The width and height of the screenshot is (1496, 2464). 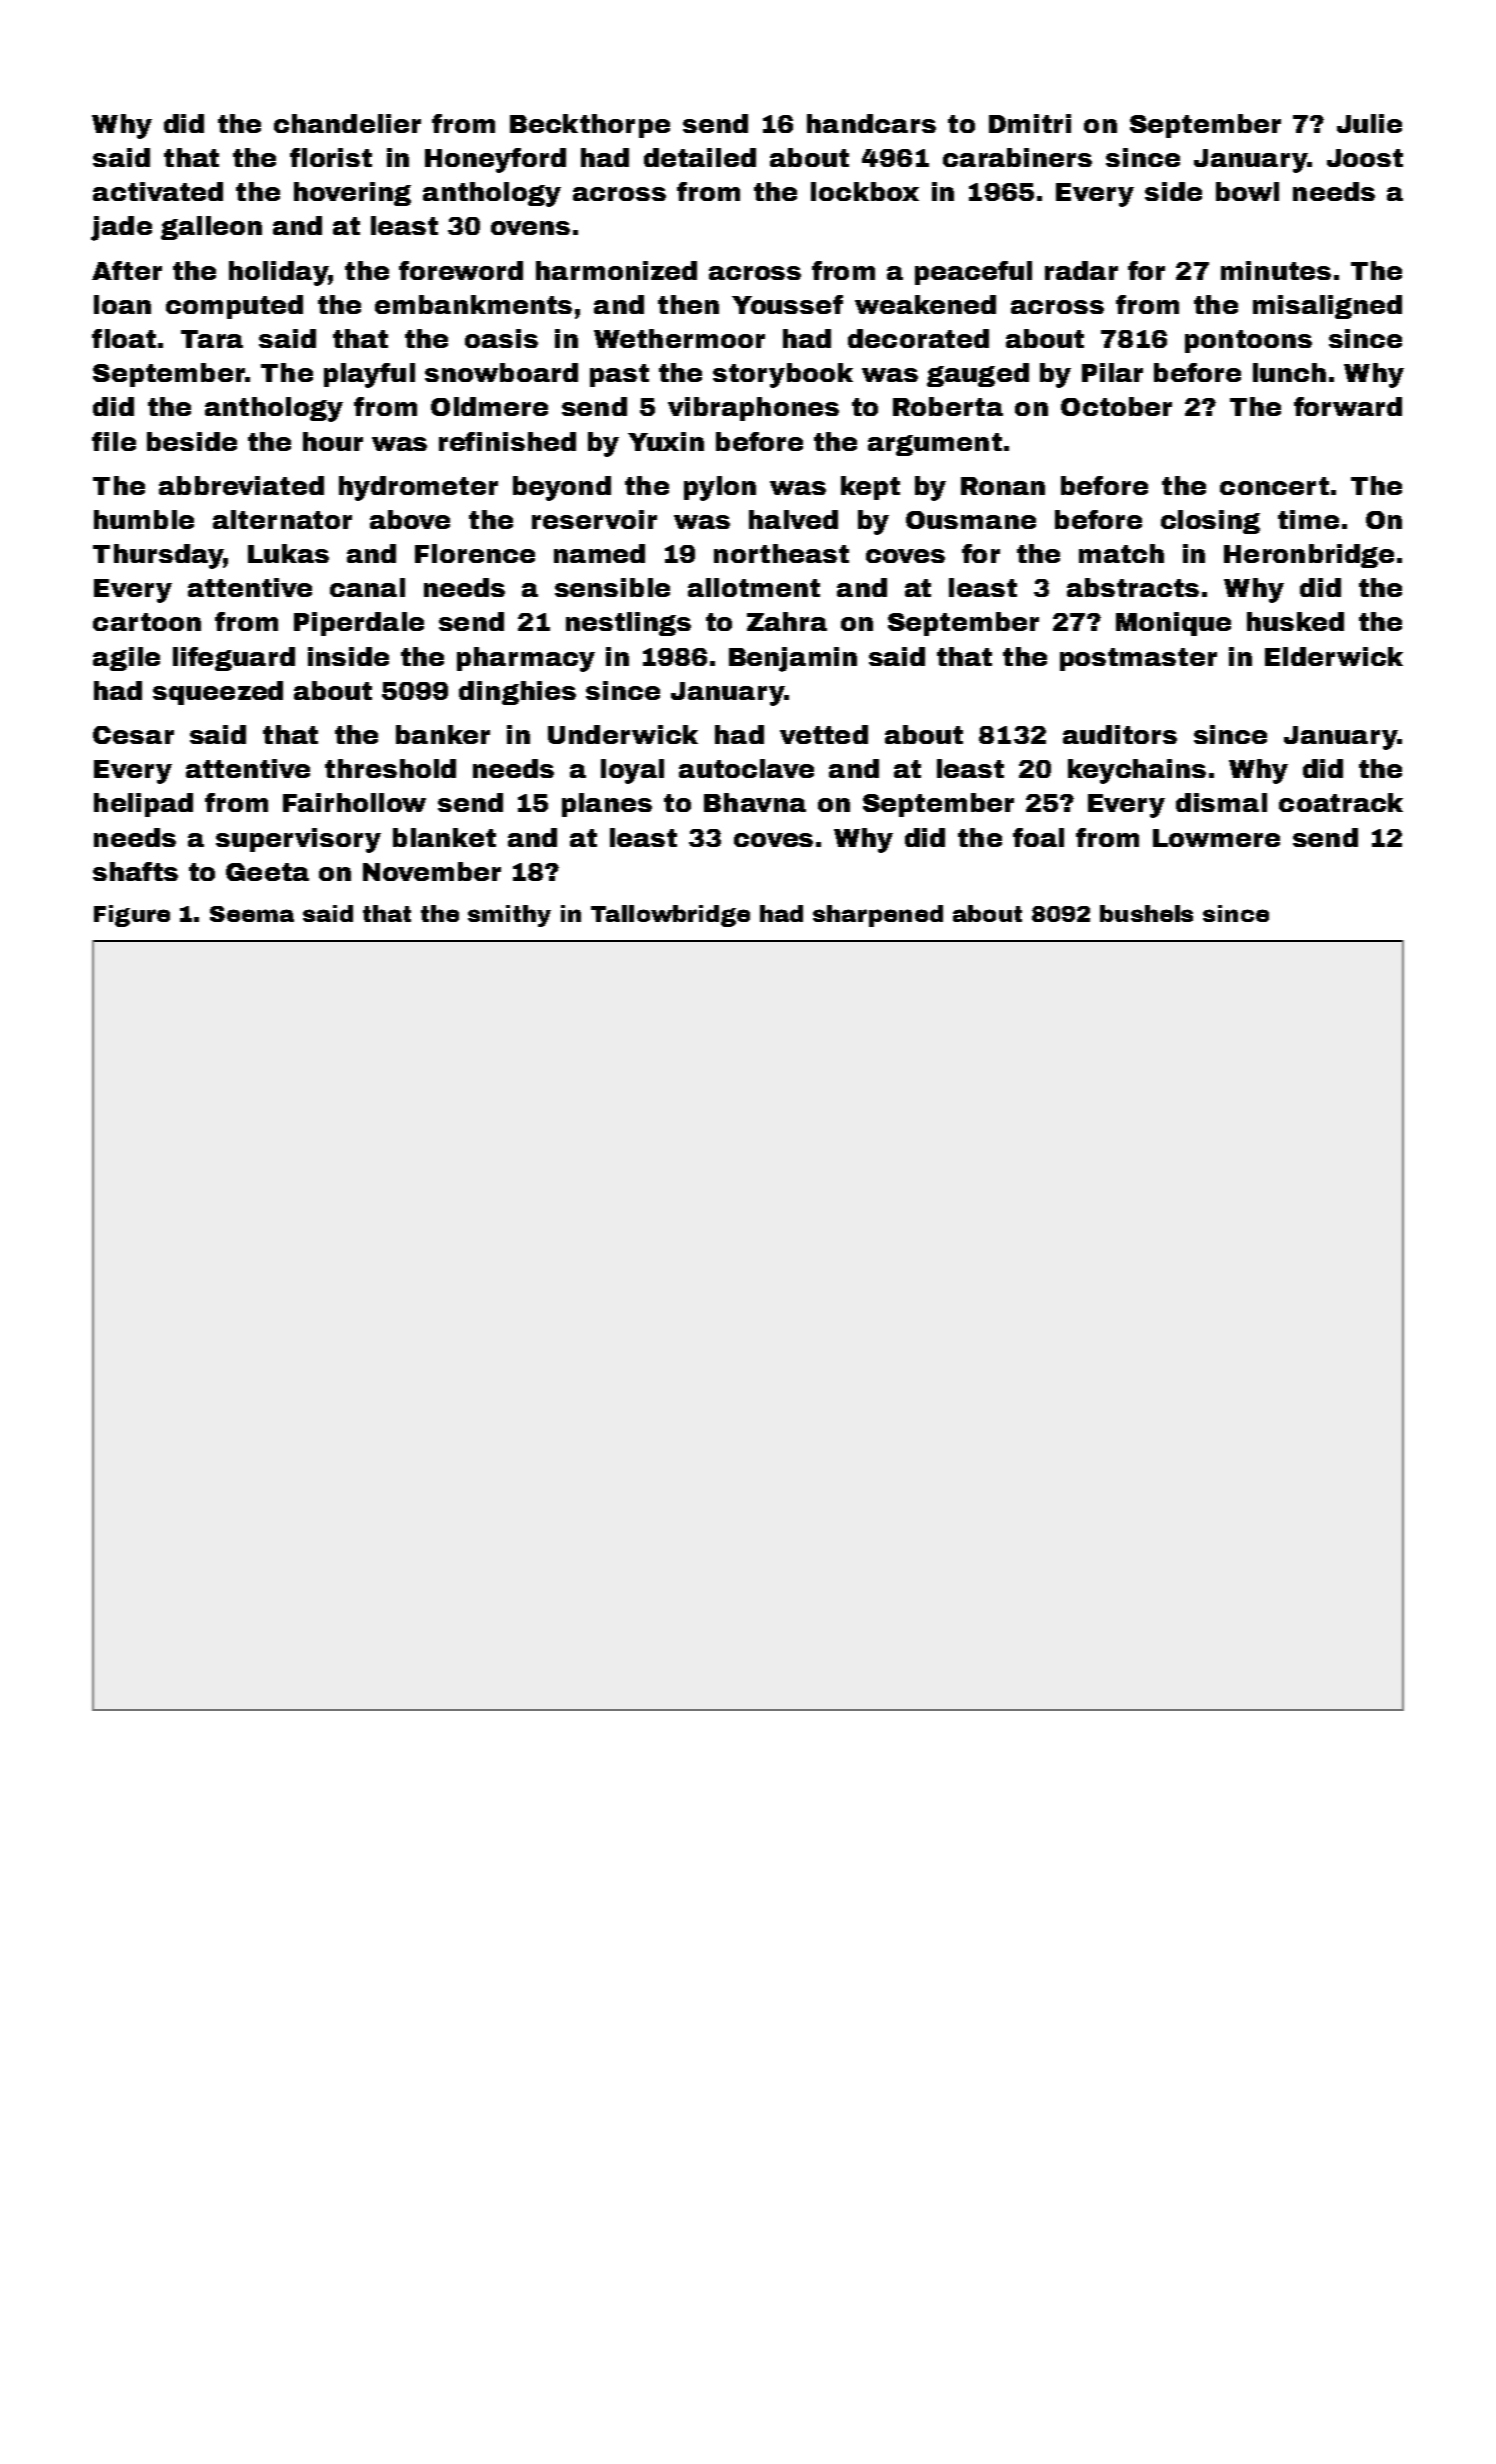 What do you see at coordinates (1348, 406) in the screenshot?
I see `forward` at bounding box center [1348, 406].
